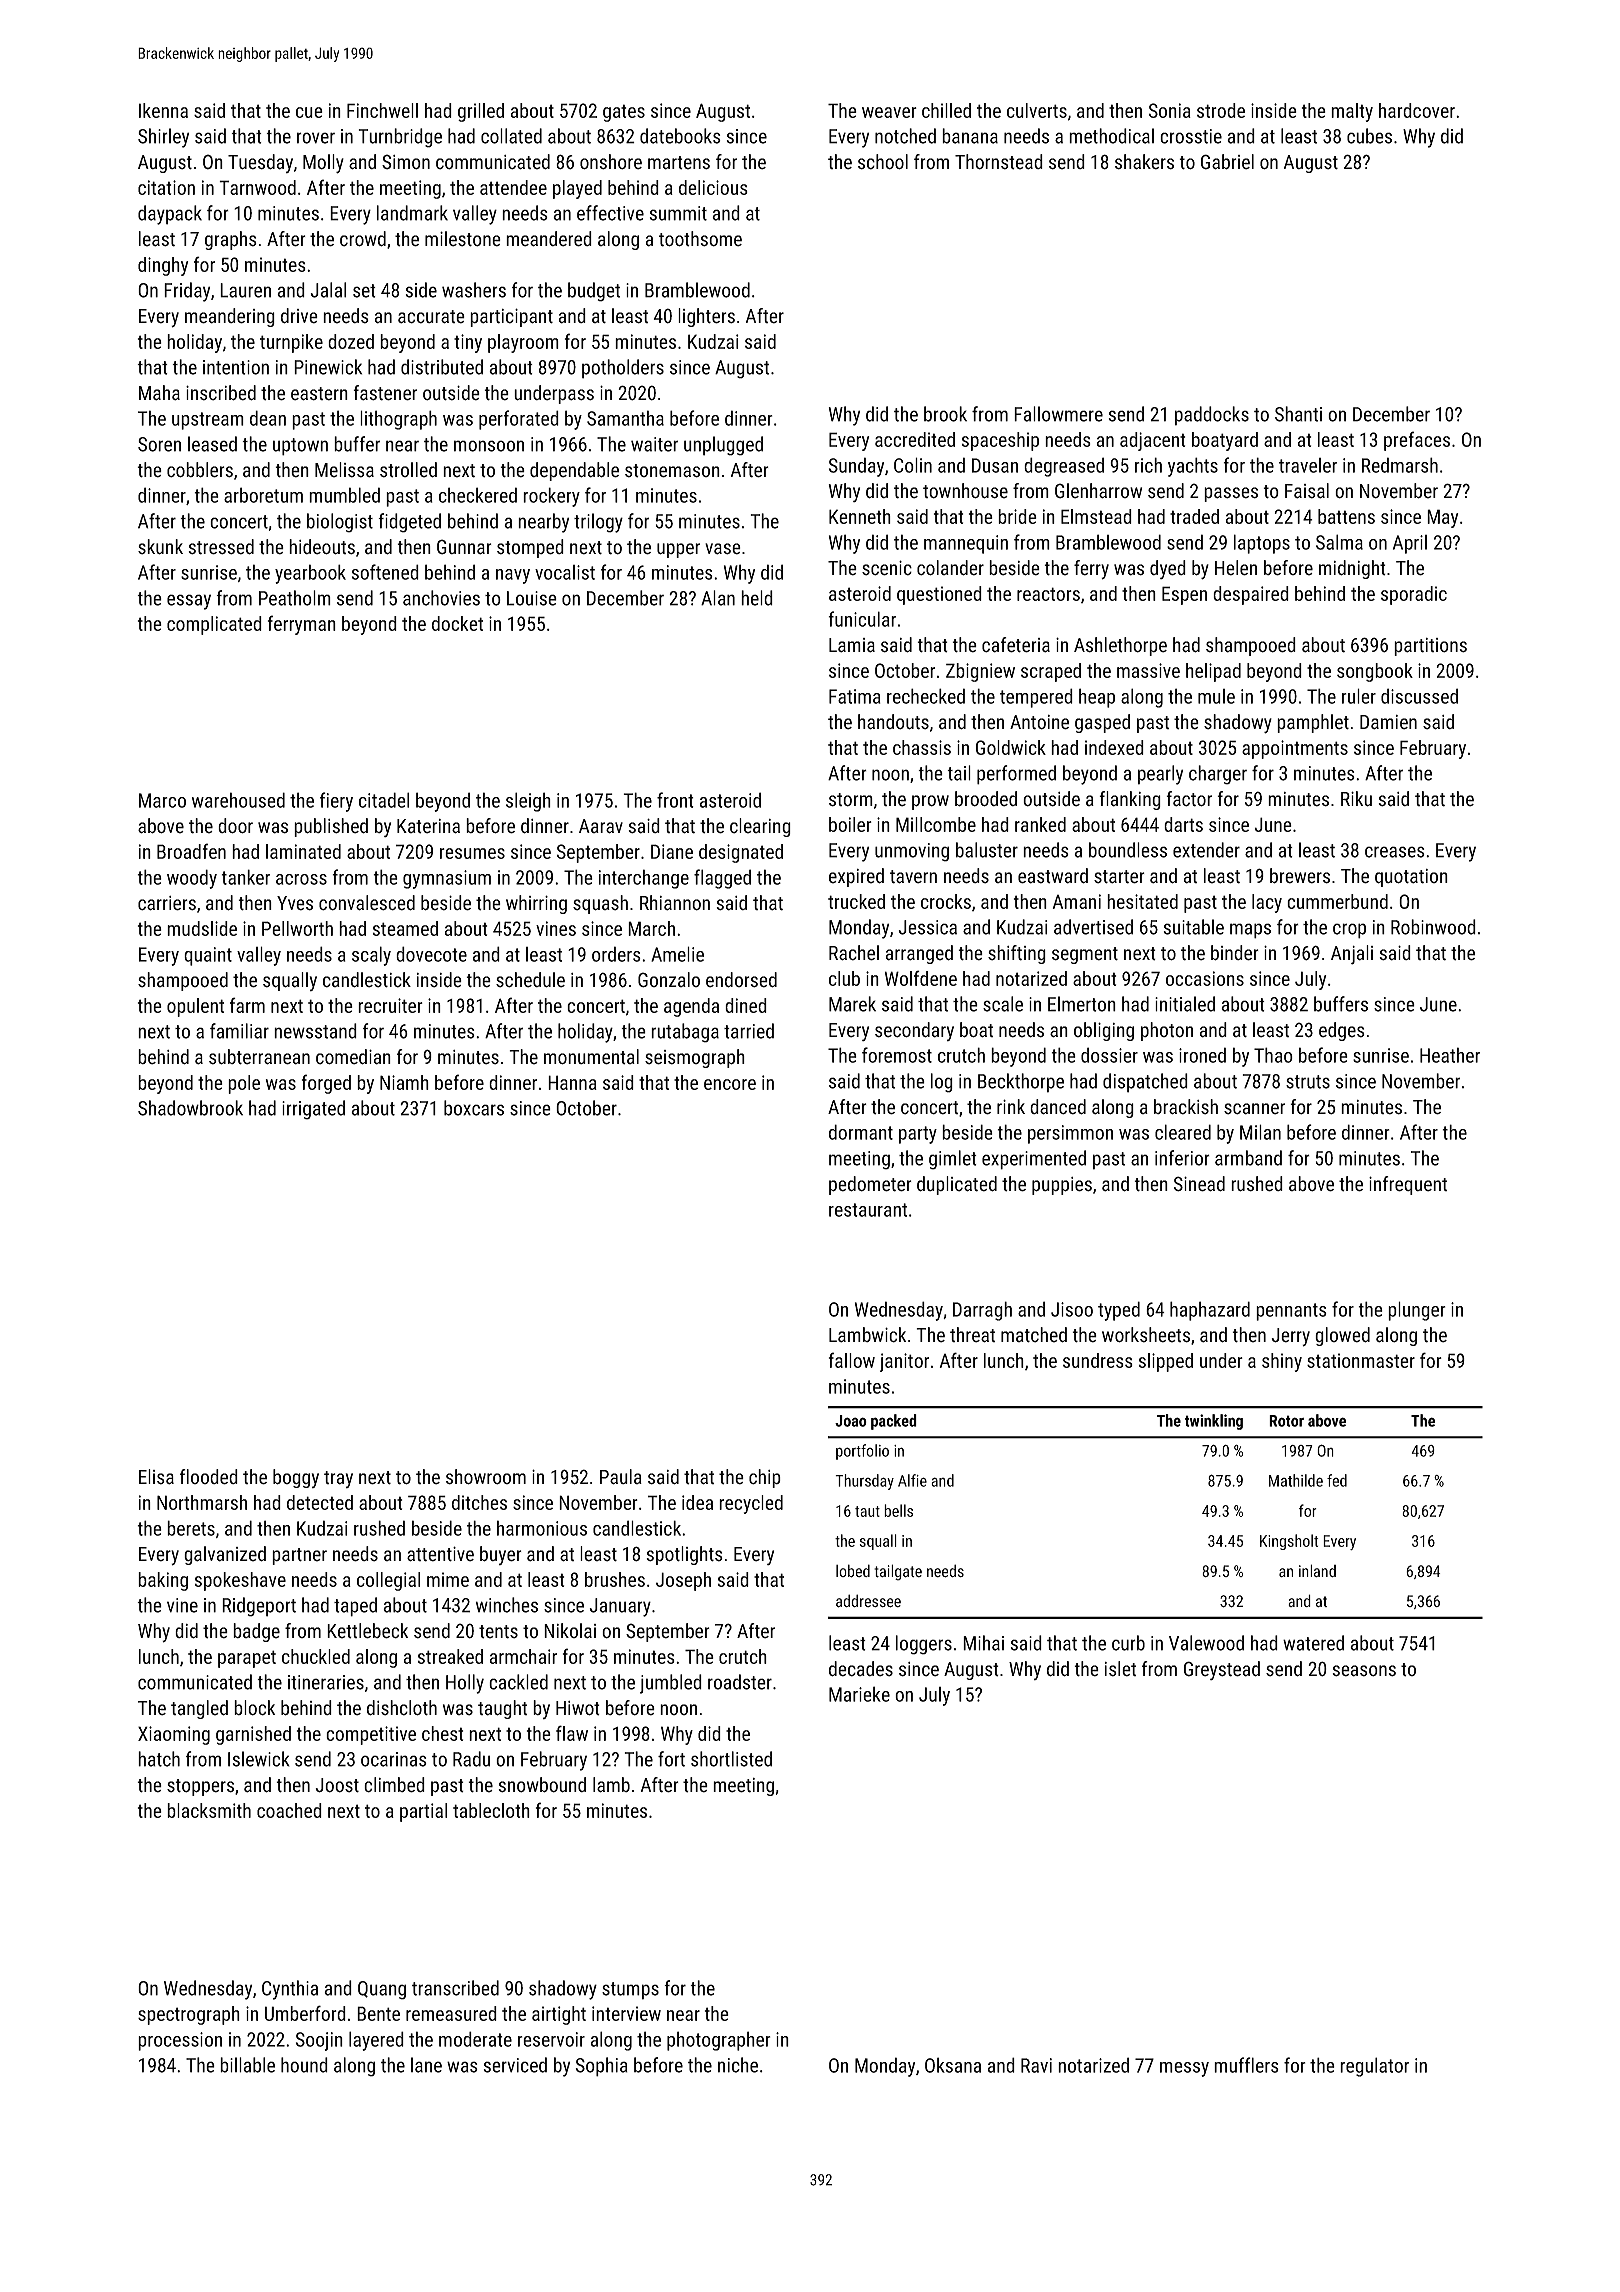  I want to click on billable, so click(247, 2065).
